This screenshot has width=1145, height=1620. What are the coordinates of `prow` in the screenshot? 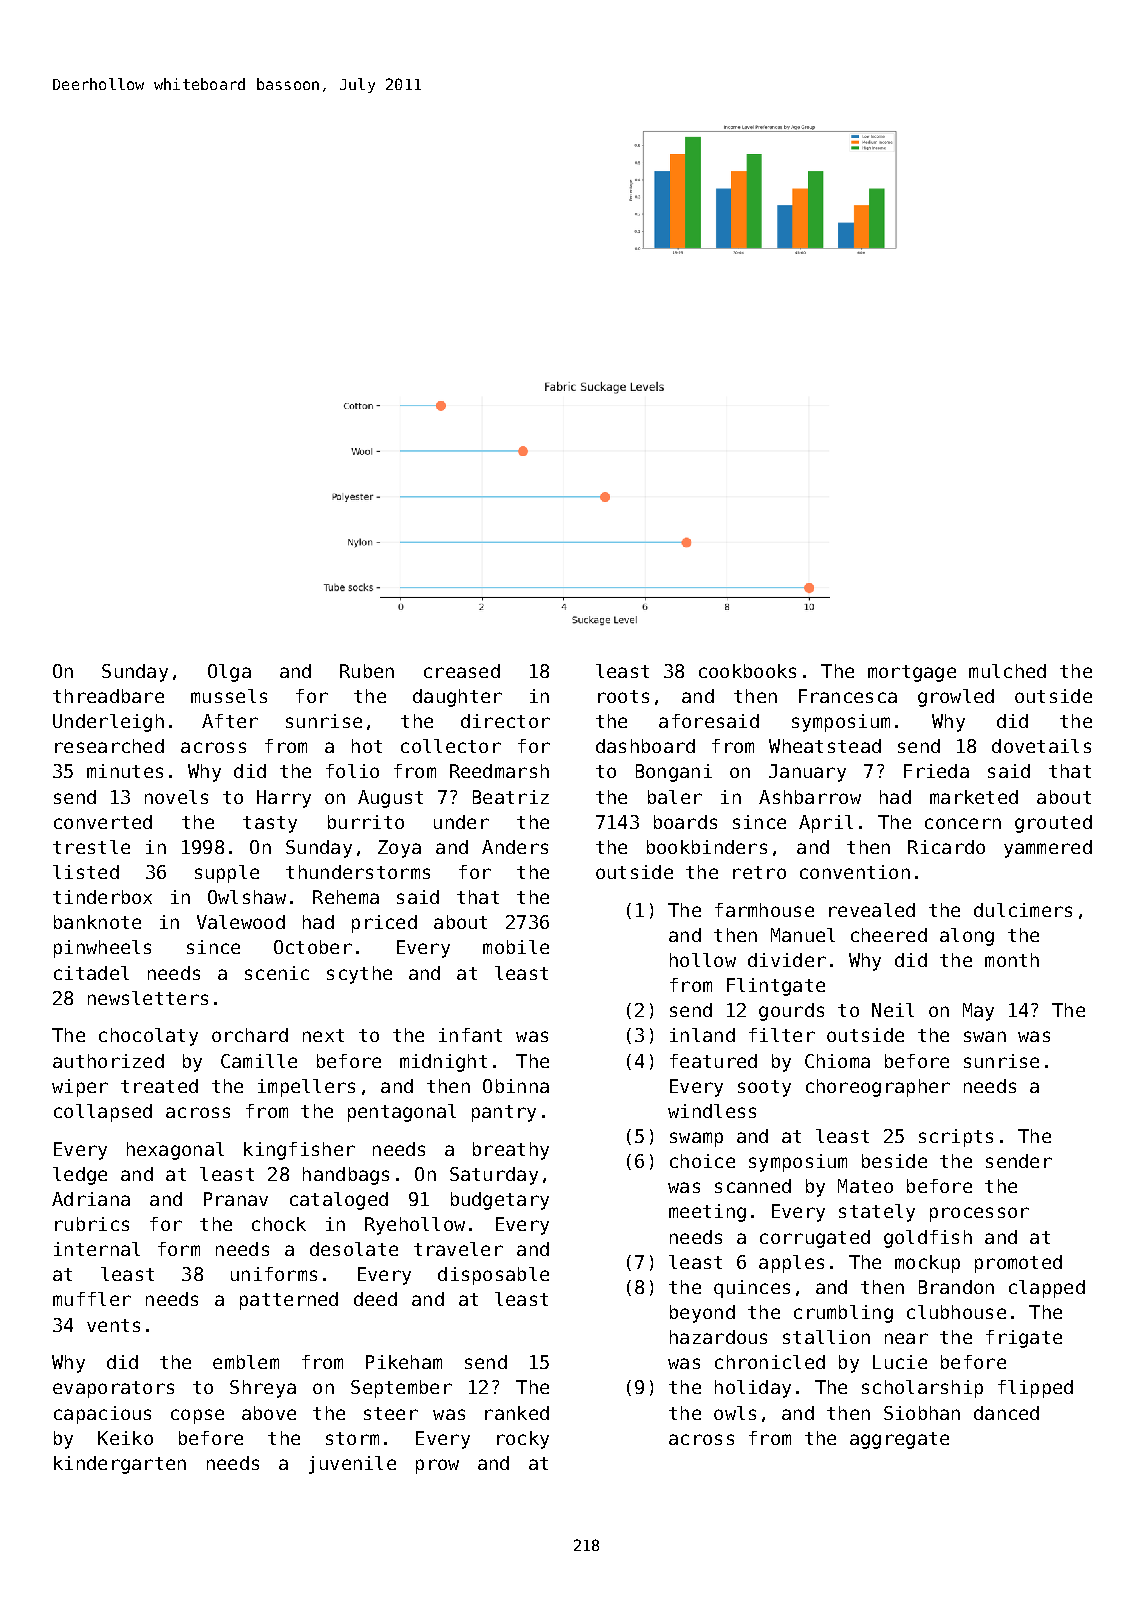 It's located at (437, 1466).
